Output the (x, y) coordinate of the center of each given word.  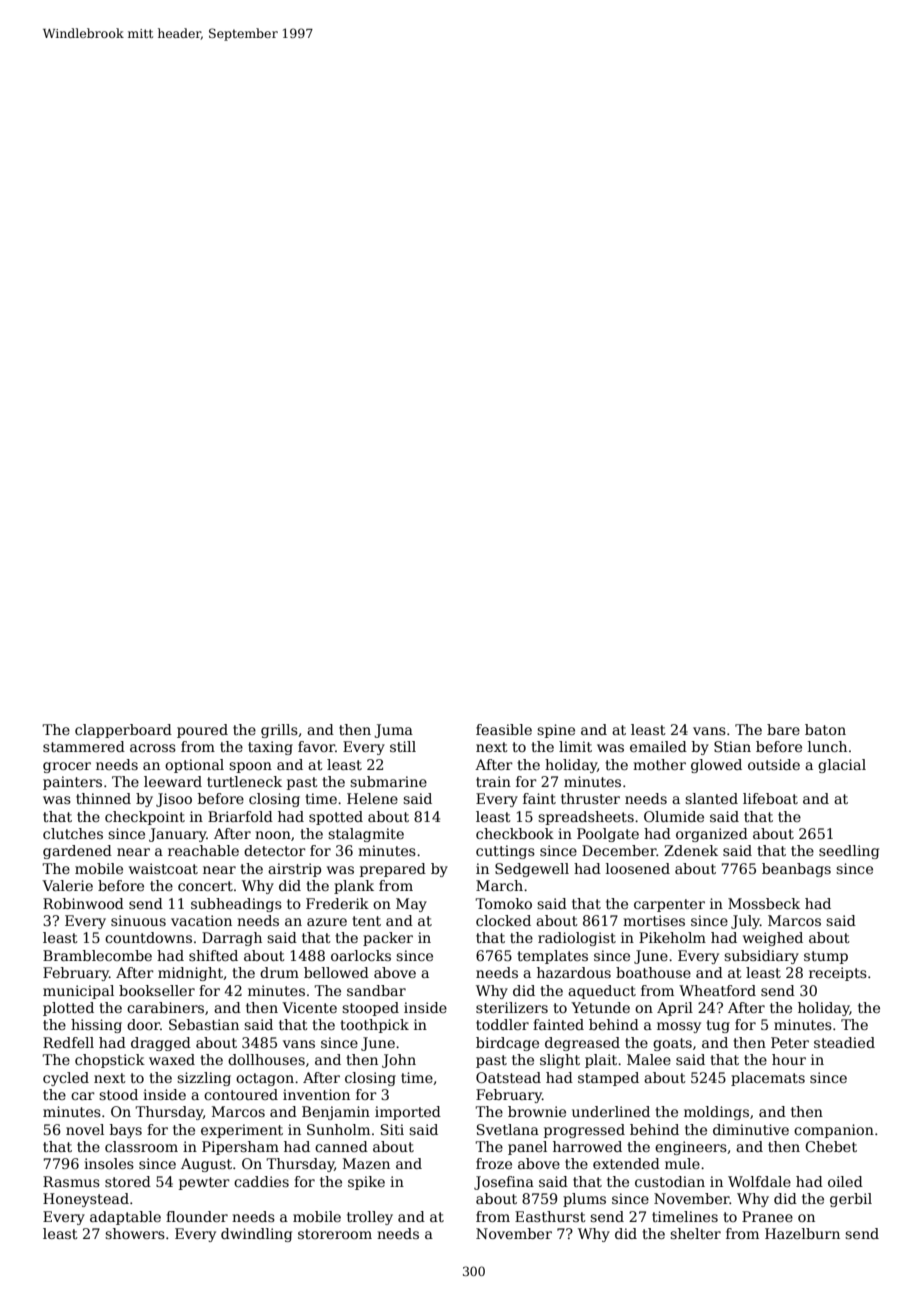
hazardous (574, 972)
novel (85, 1129)
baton (825, 729)
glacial (842, 766)
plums (584, 1200)
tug (718, 1026)
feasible (504, 729)
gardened (77, 852)
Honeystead (86, 1200)
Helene (372, 798)
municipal (78, 992)
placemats (768, 1079)
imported (408, 1113)
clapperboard (123, 731)
